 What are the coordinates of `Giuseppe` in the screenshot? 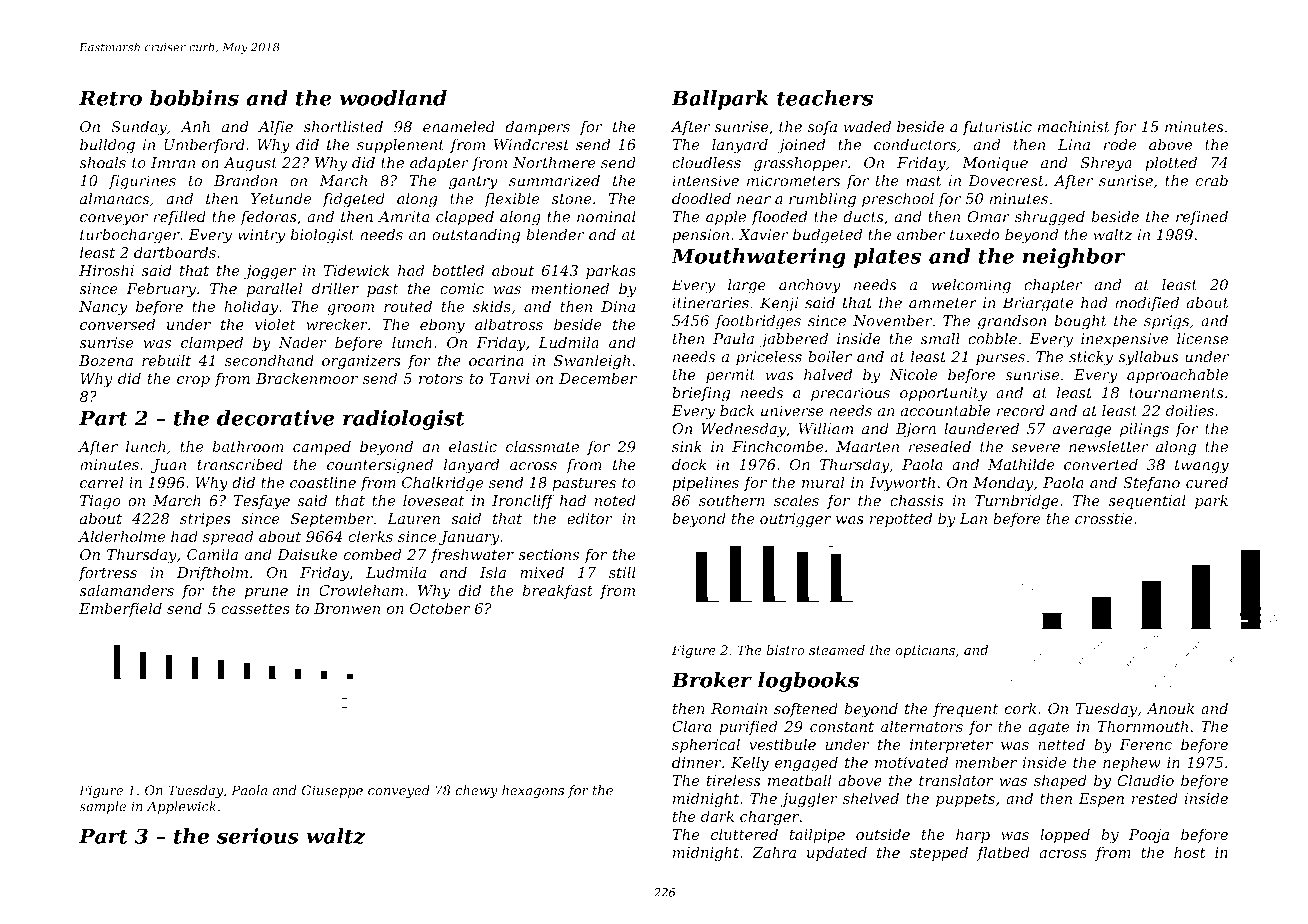 It's located at (332, 791).
